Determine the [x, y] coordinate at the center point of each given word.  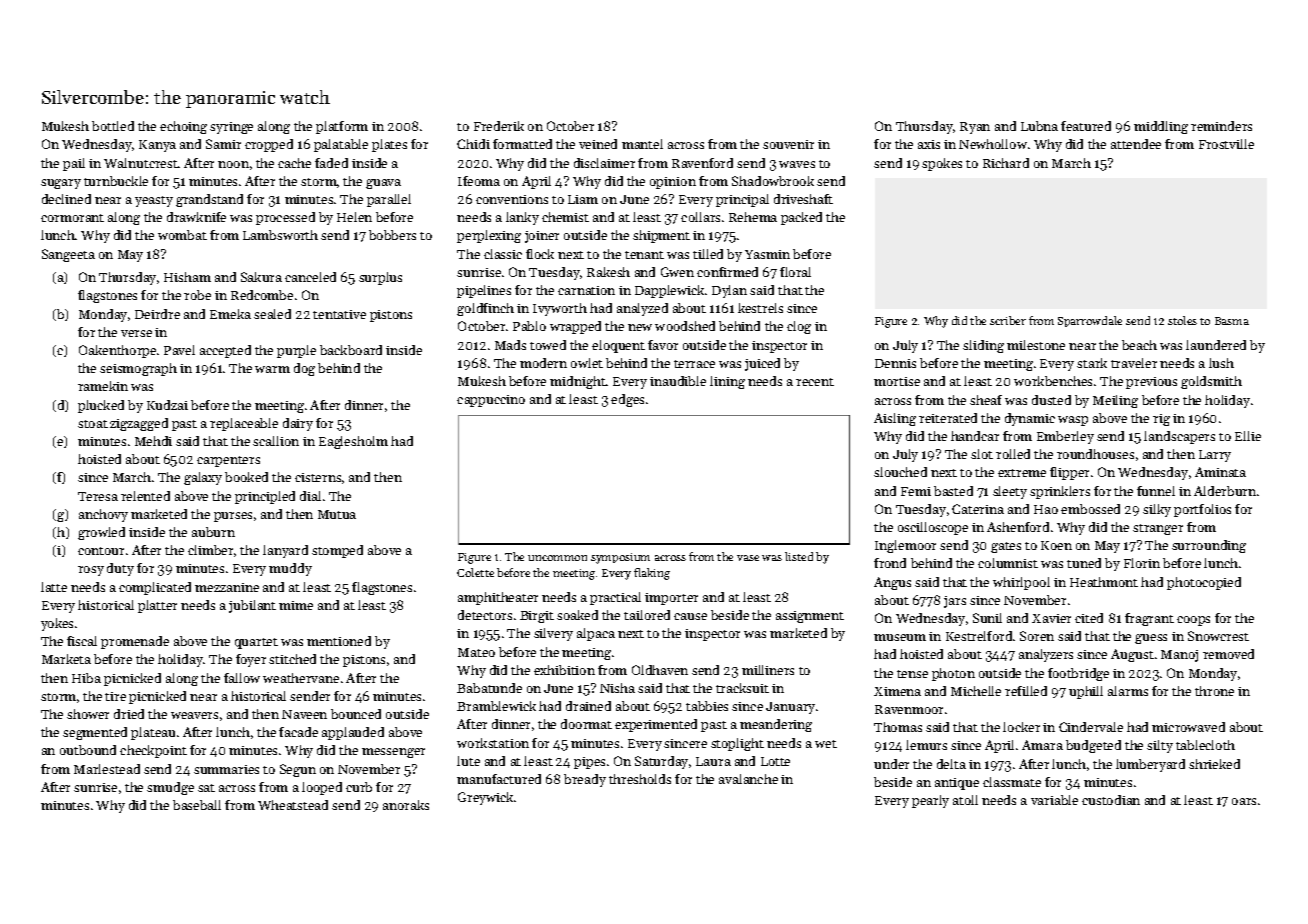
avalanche [748, 779]
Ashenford [1018, 527]
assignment [810, 617]
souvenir [788, 144]
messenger [393, 753]
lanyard [285, 551]
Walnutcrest [141, 163]
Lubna [1039, 126]
